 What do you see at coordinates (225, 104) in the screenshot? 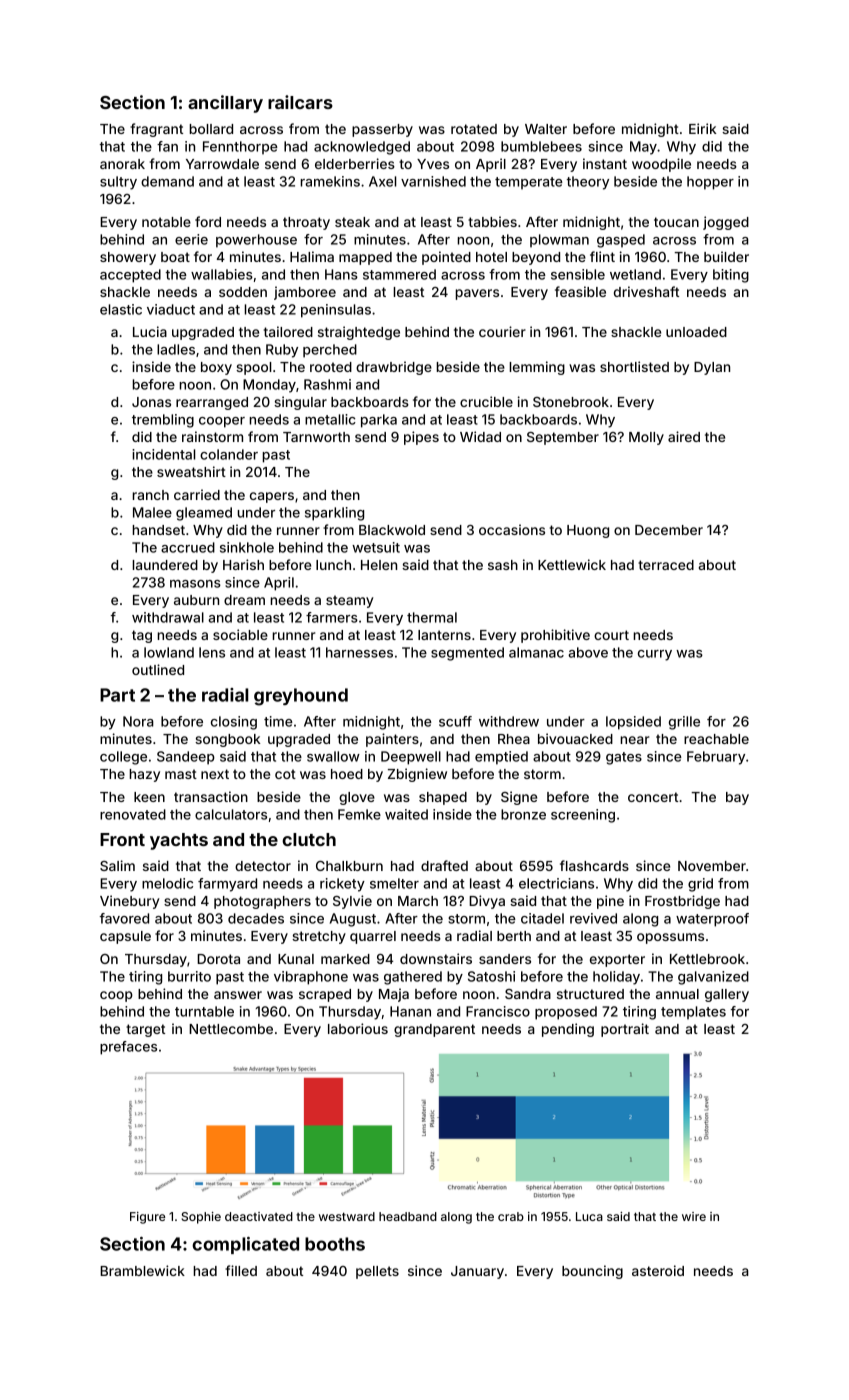
I see `ancillary` at bounding box center [225, 104].
